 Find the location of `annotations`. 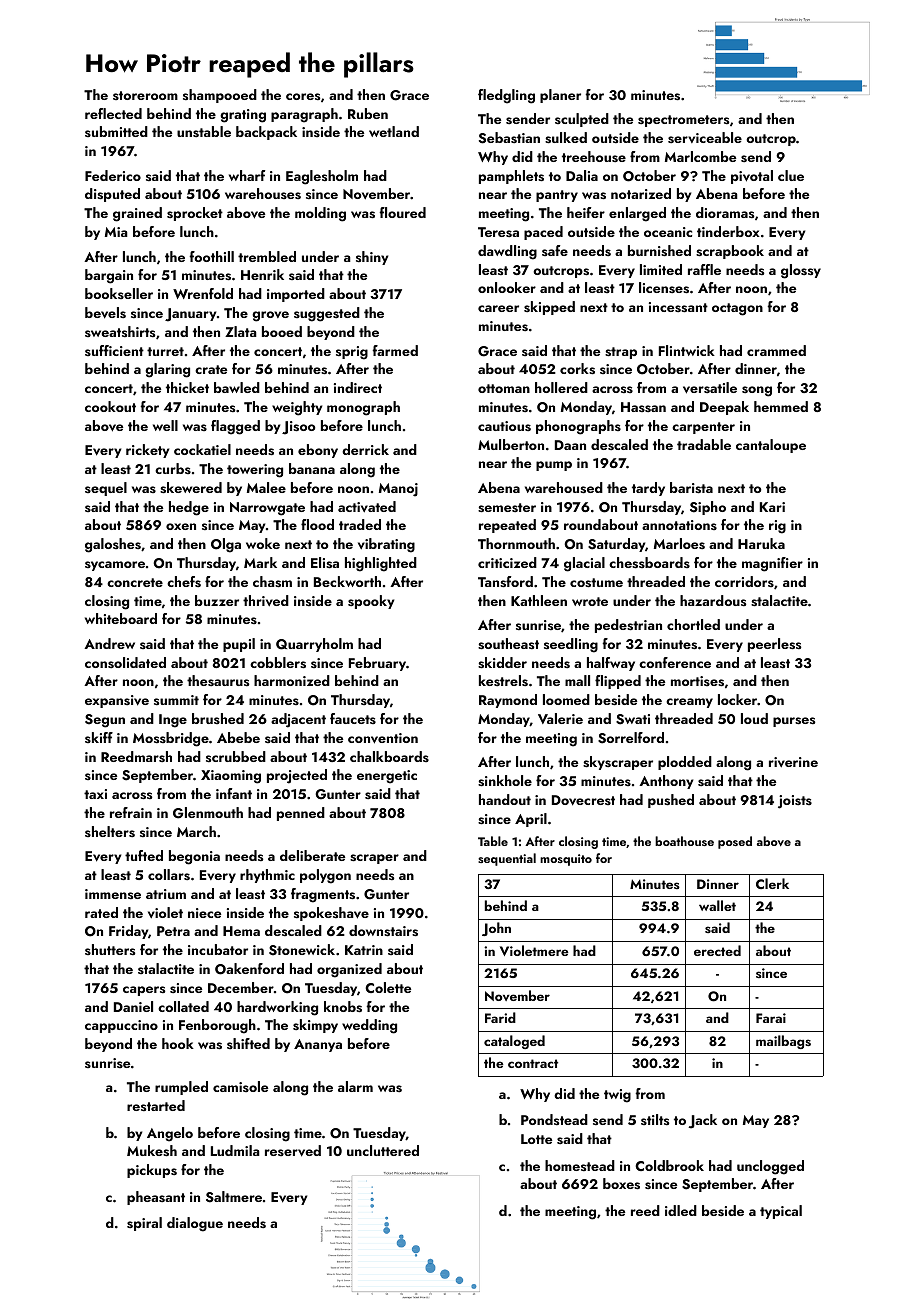

annotations is located at coordinates (679, 525).
